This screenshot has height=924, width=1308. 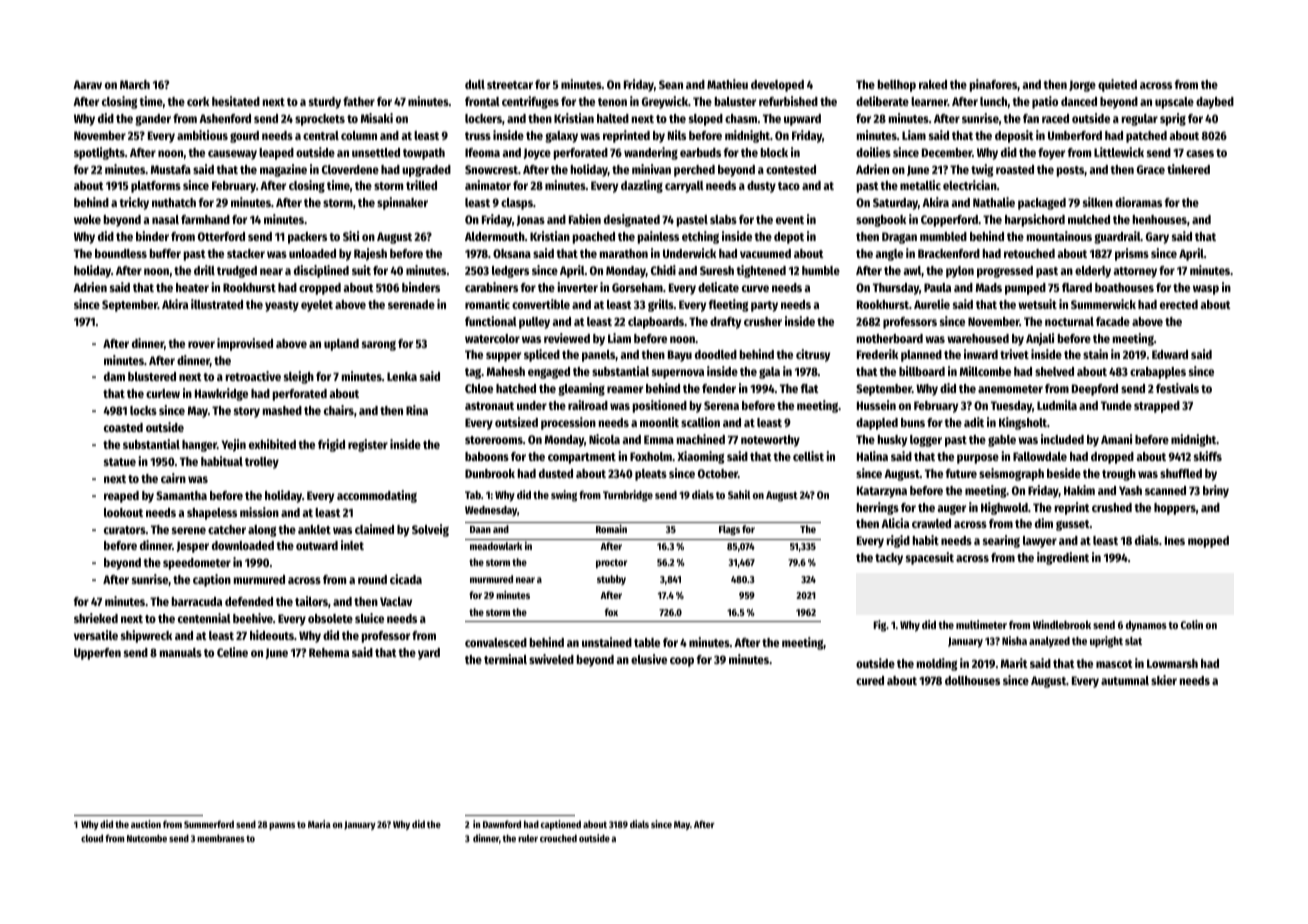 What do you see at coordinates (204, 618) in the screenshot?
I see `centennial` at bounding box center [204, 618].
